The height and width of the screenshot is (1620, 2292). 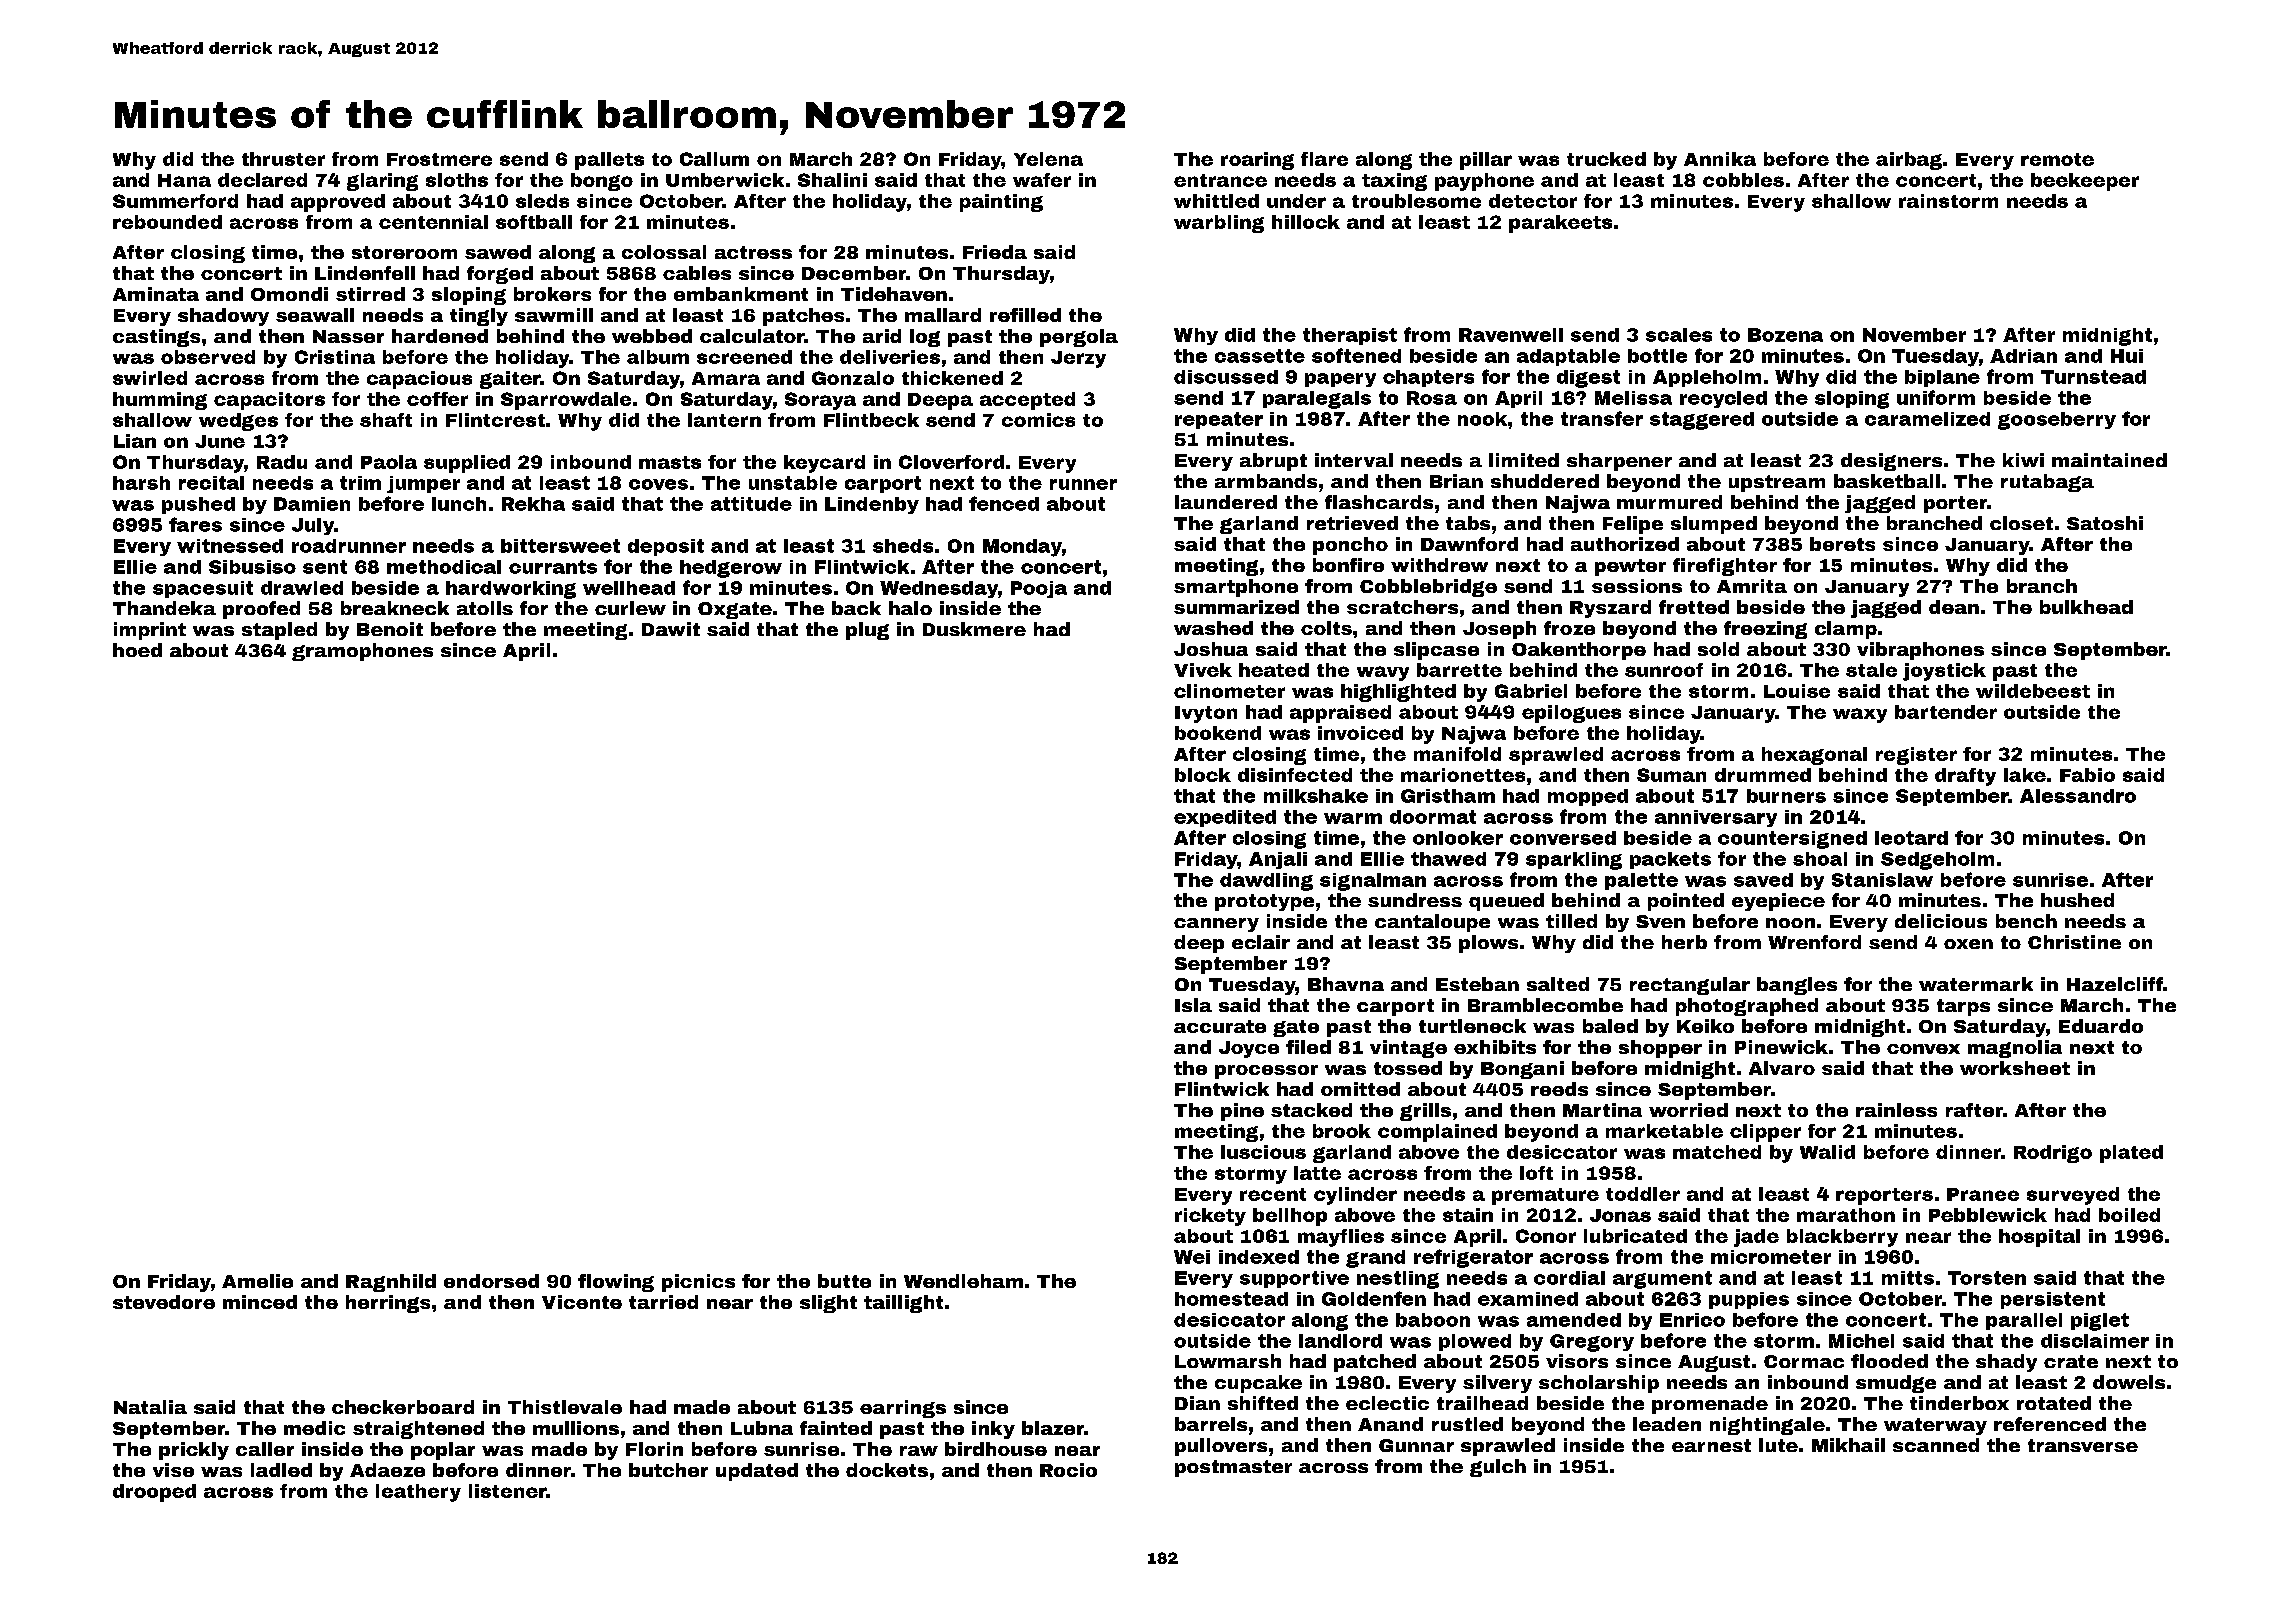 I want to click on airbag, so click(x=1909, y=161).
